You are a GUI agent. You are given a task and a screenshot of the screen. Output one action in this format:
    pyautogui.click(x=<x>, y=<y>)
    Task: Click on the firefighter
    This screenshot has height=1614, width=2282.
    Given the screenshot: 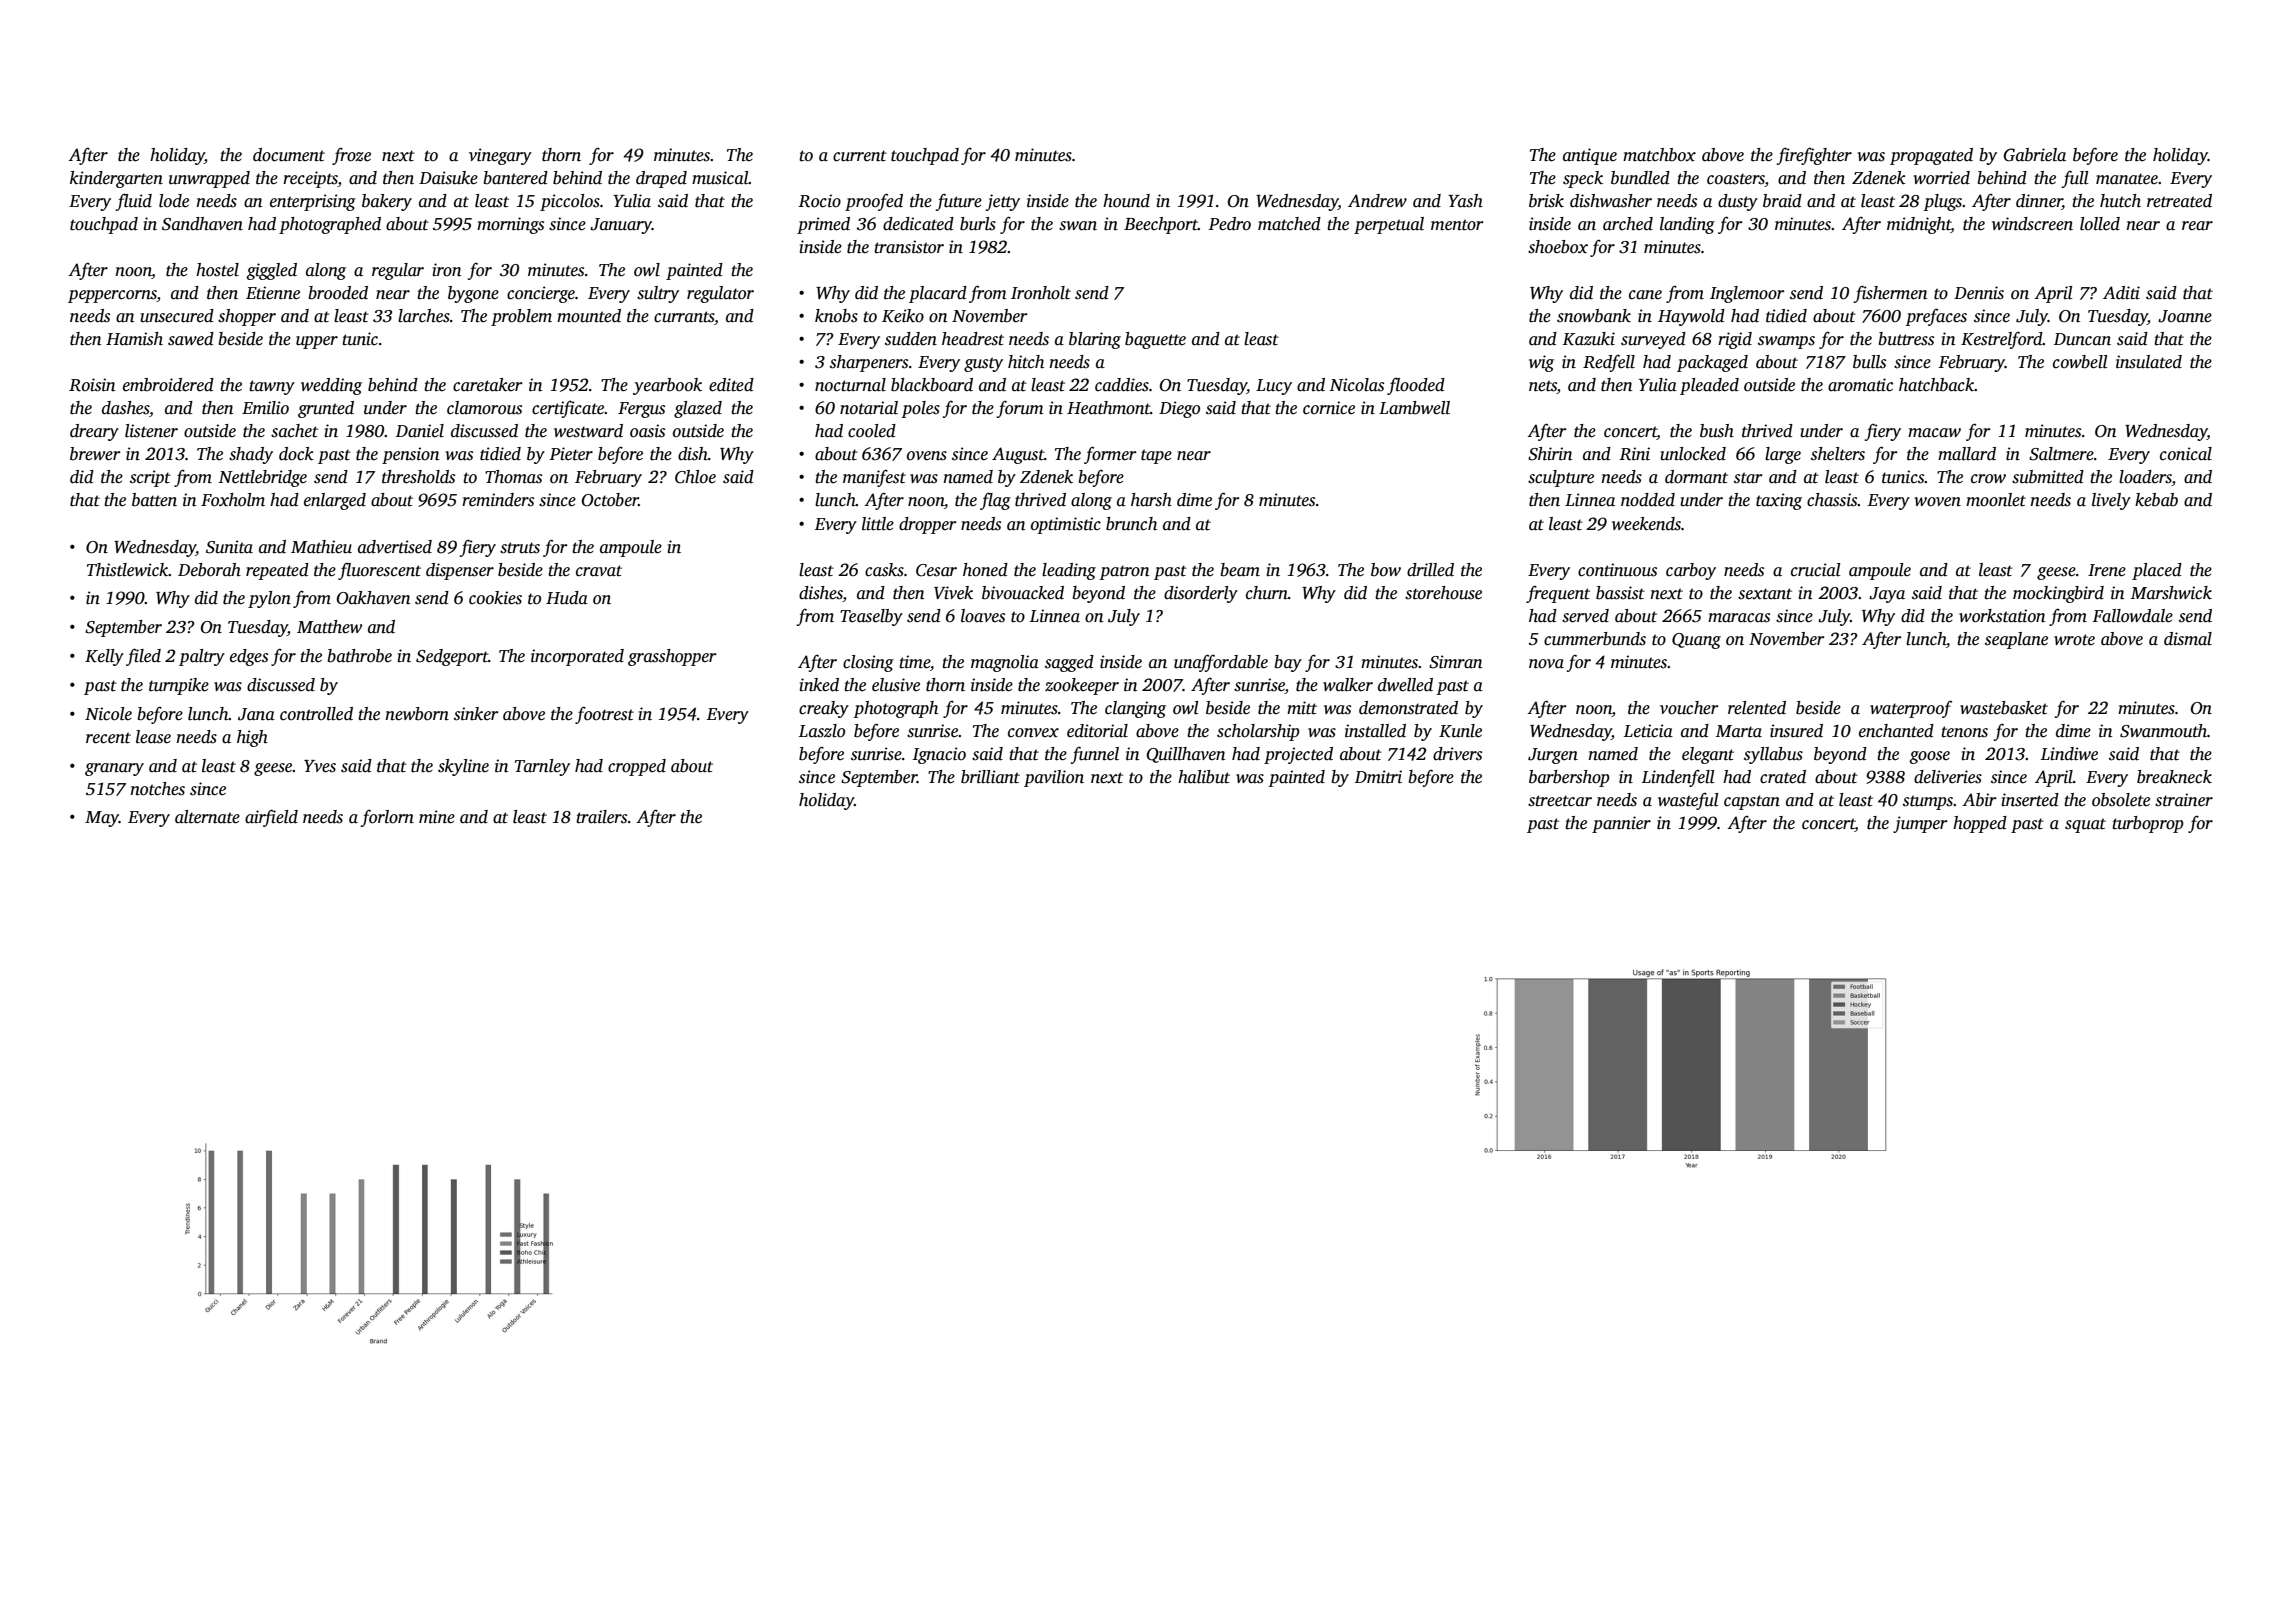 What is the action you would take?
    pyautogui.click(x=1814, y=156)
